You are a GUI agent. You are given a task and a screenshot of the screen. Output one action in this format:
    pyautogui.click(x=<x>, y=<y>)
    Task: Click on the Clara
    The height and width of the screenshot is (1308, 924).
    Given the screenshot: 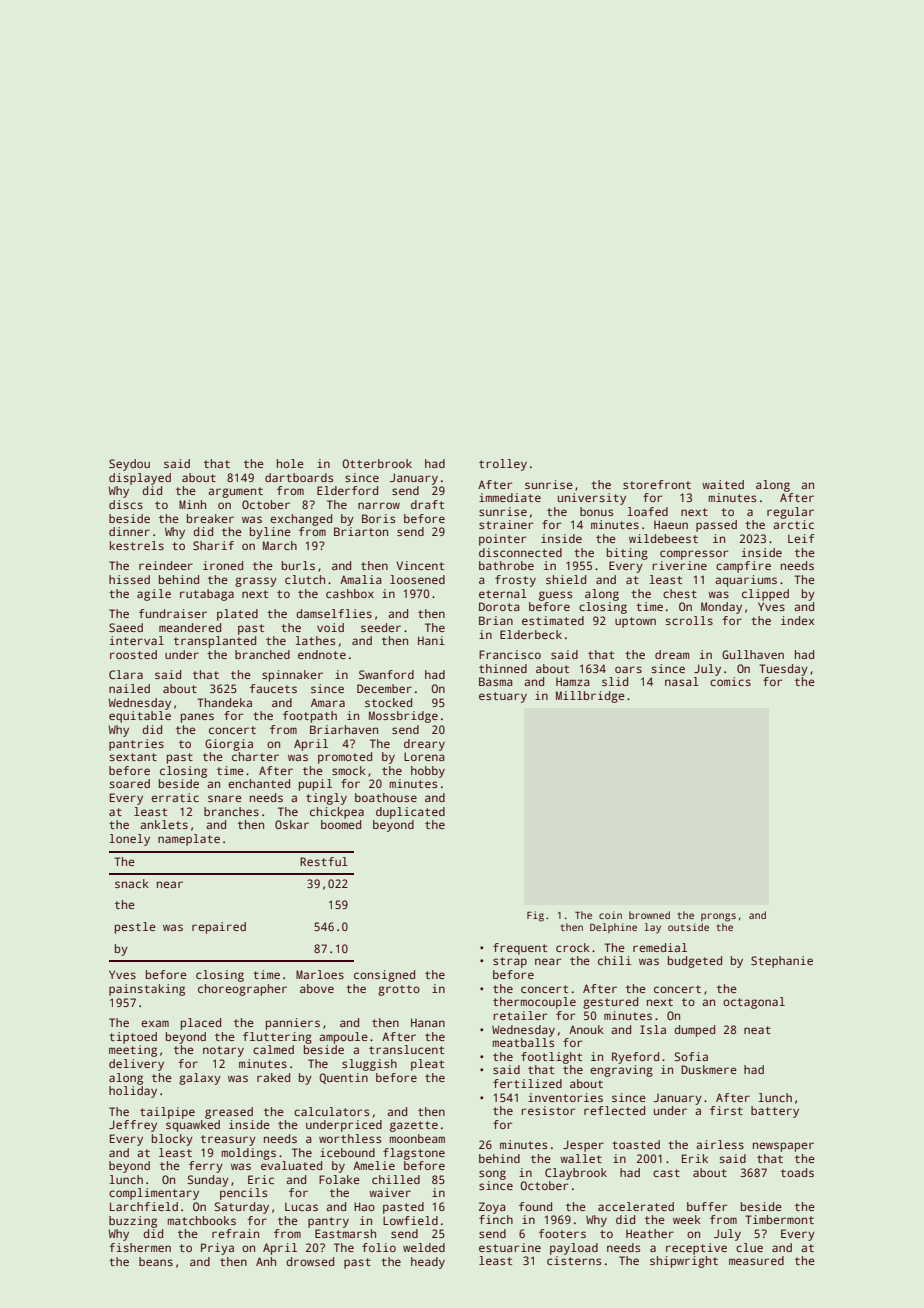 What is the action you would take?
    pyautogui.click(x=126, y=674)
